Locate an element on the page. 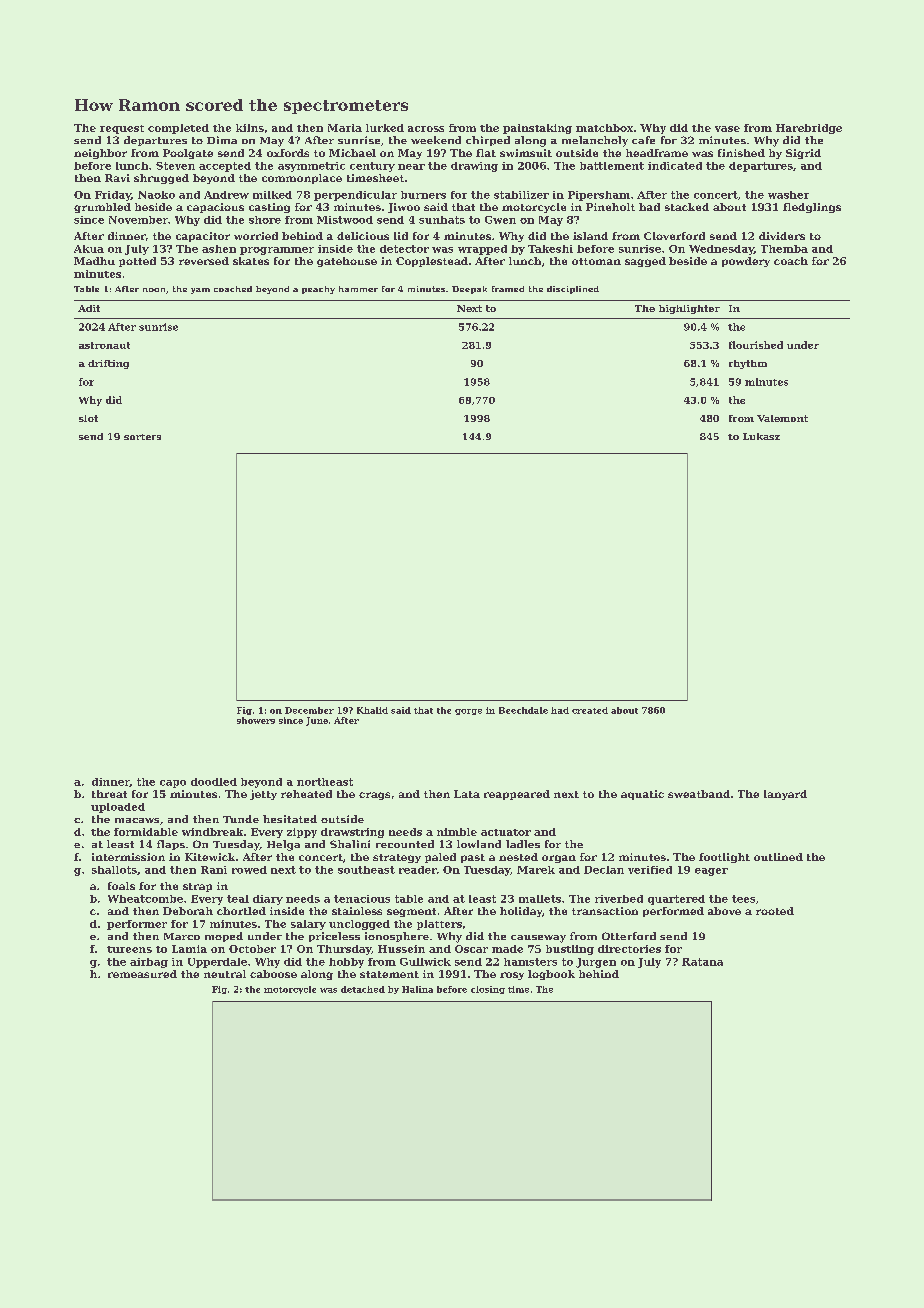 The height and width of the document is (1308, 924). shallots is located at coordinates (114, 870).
